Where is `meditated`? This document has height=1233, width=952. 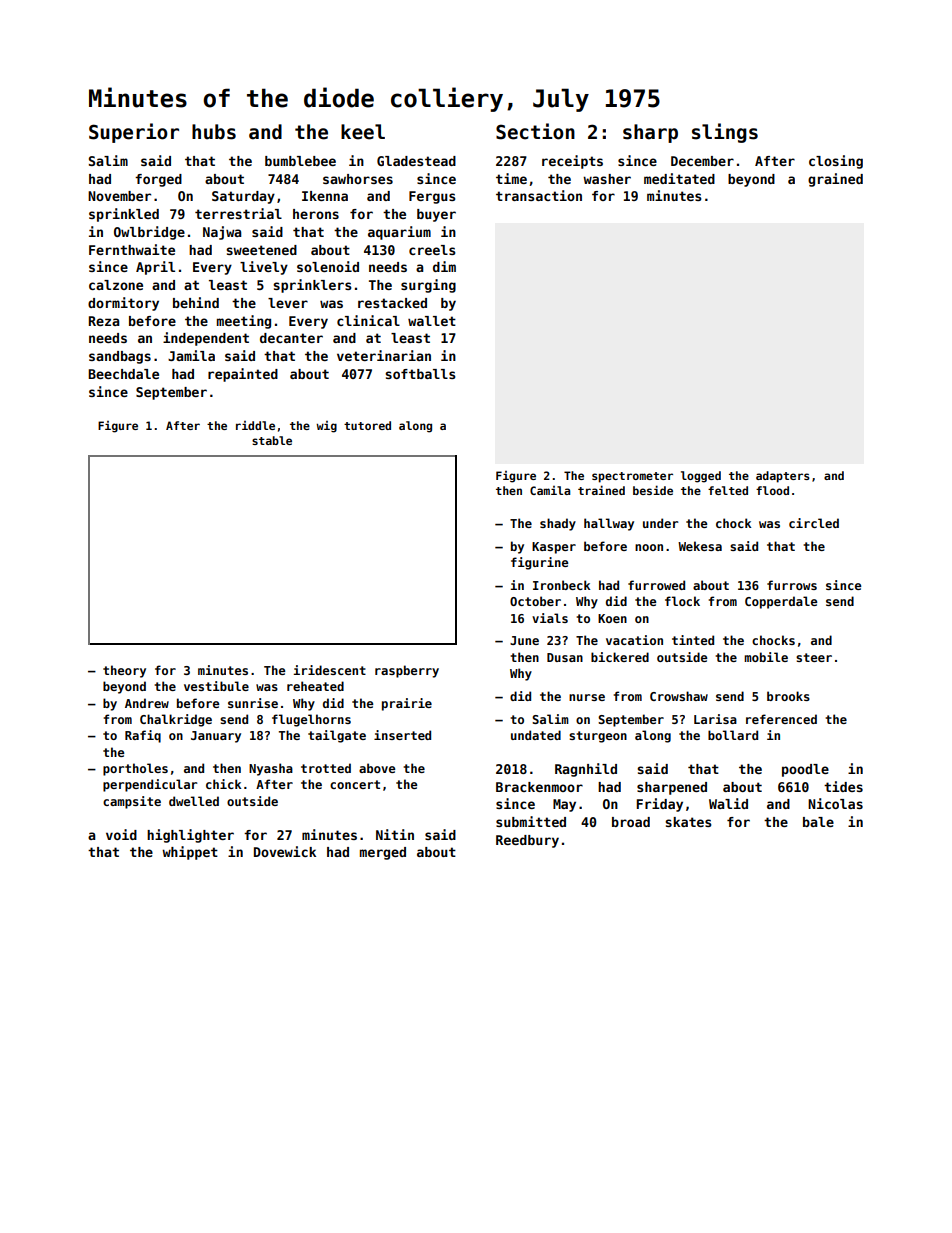 meditated is located at coordinates (679, 178).
